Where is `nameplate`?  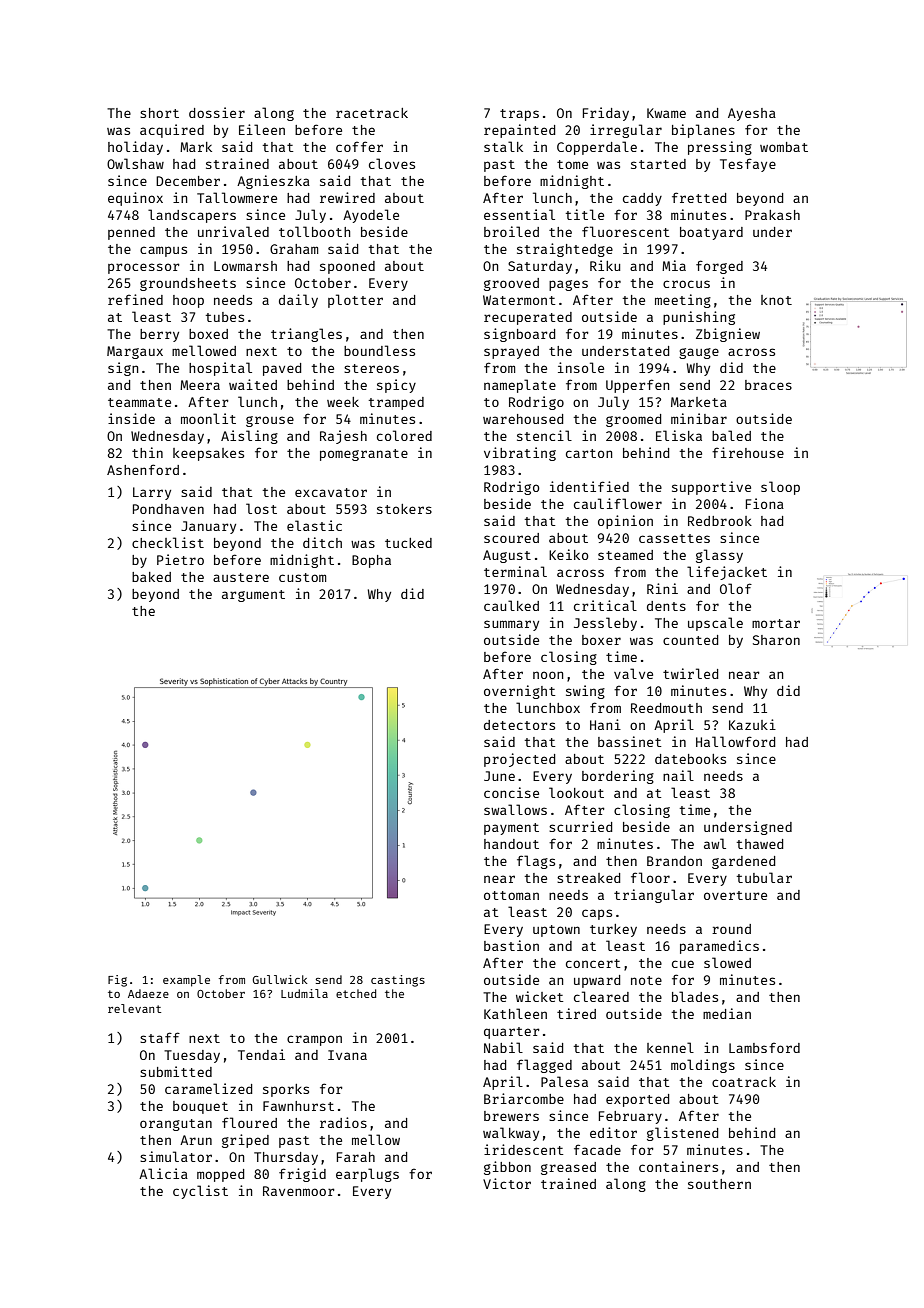 nameplate is located at coordinates (520, 386).
